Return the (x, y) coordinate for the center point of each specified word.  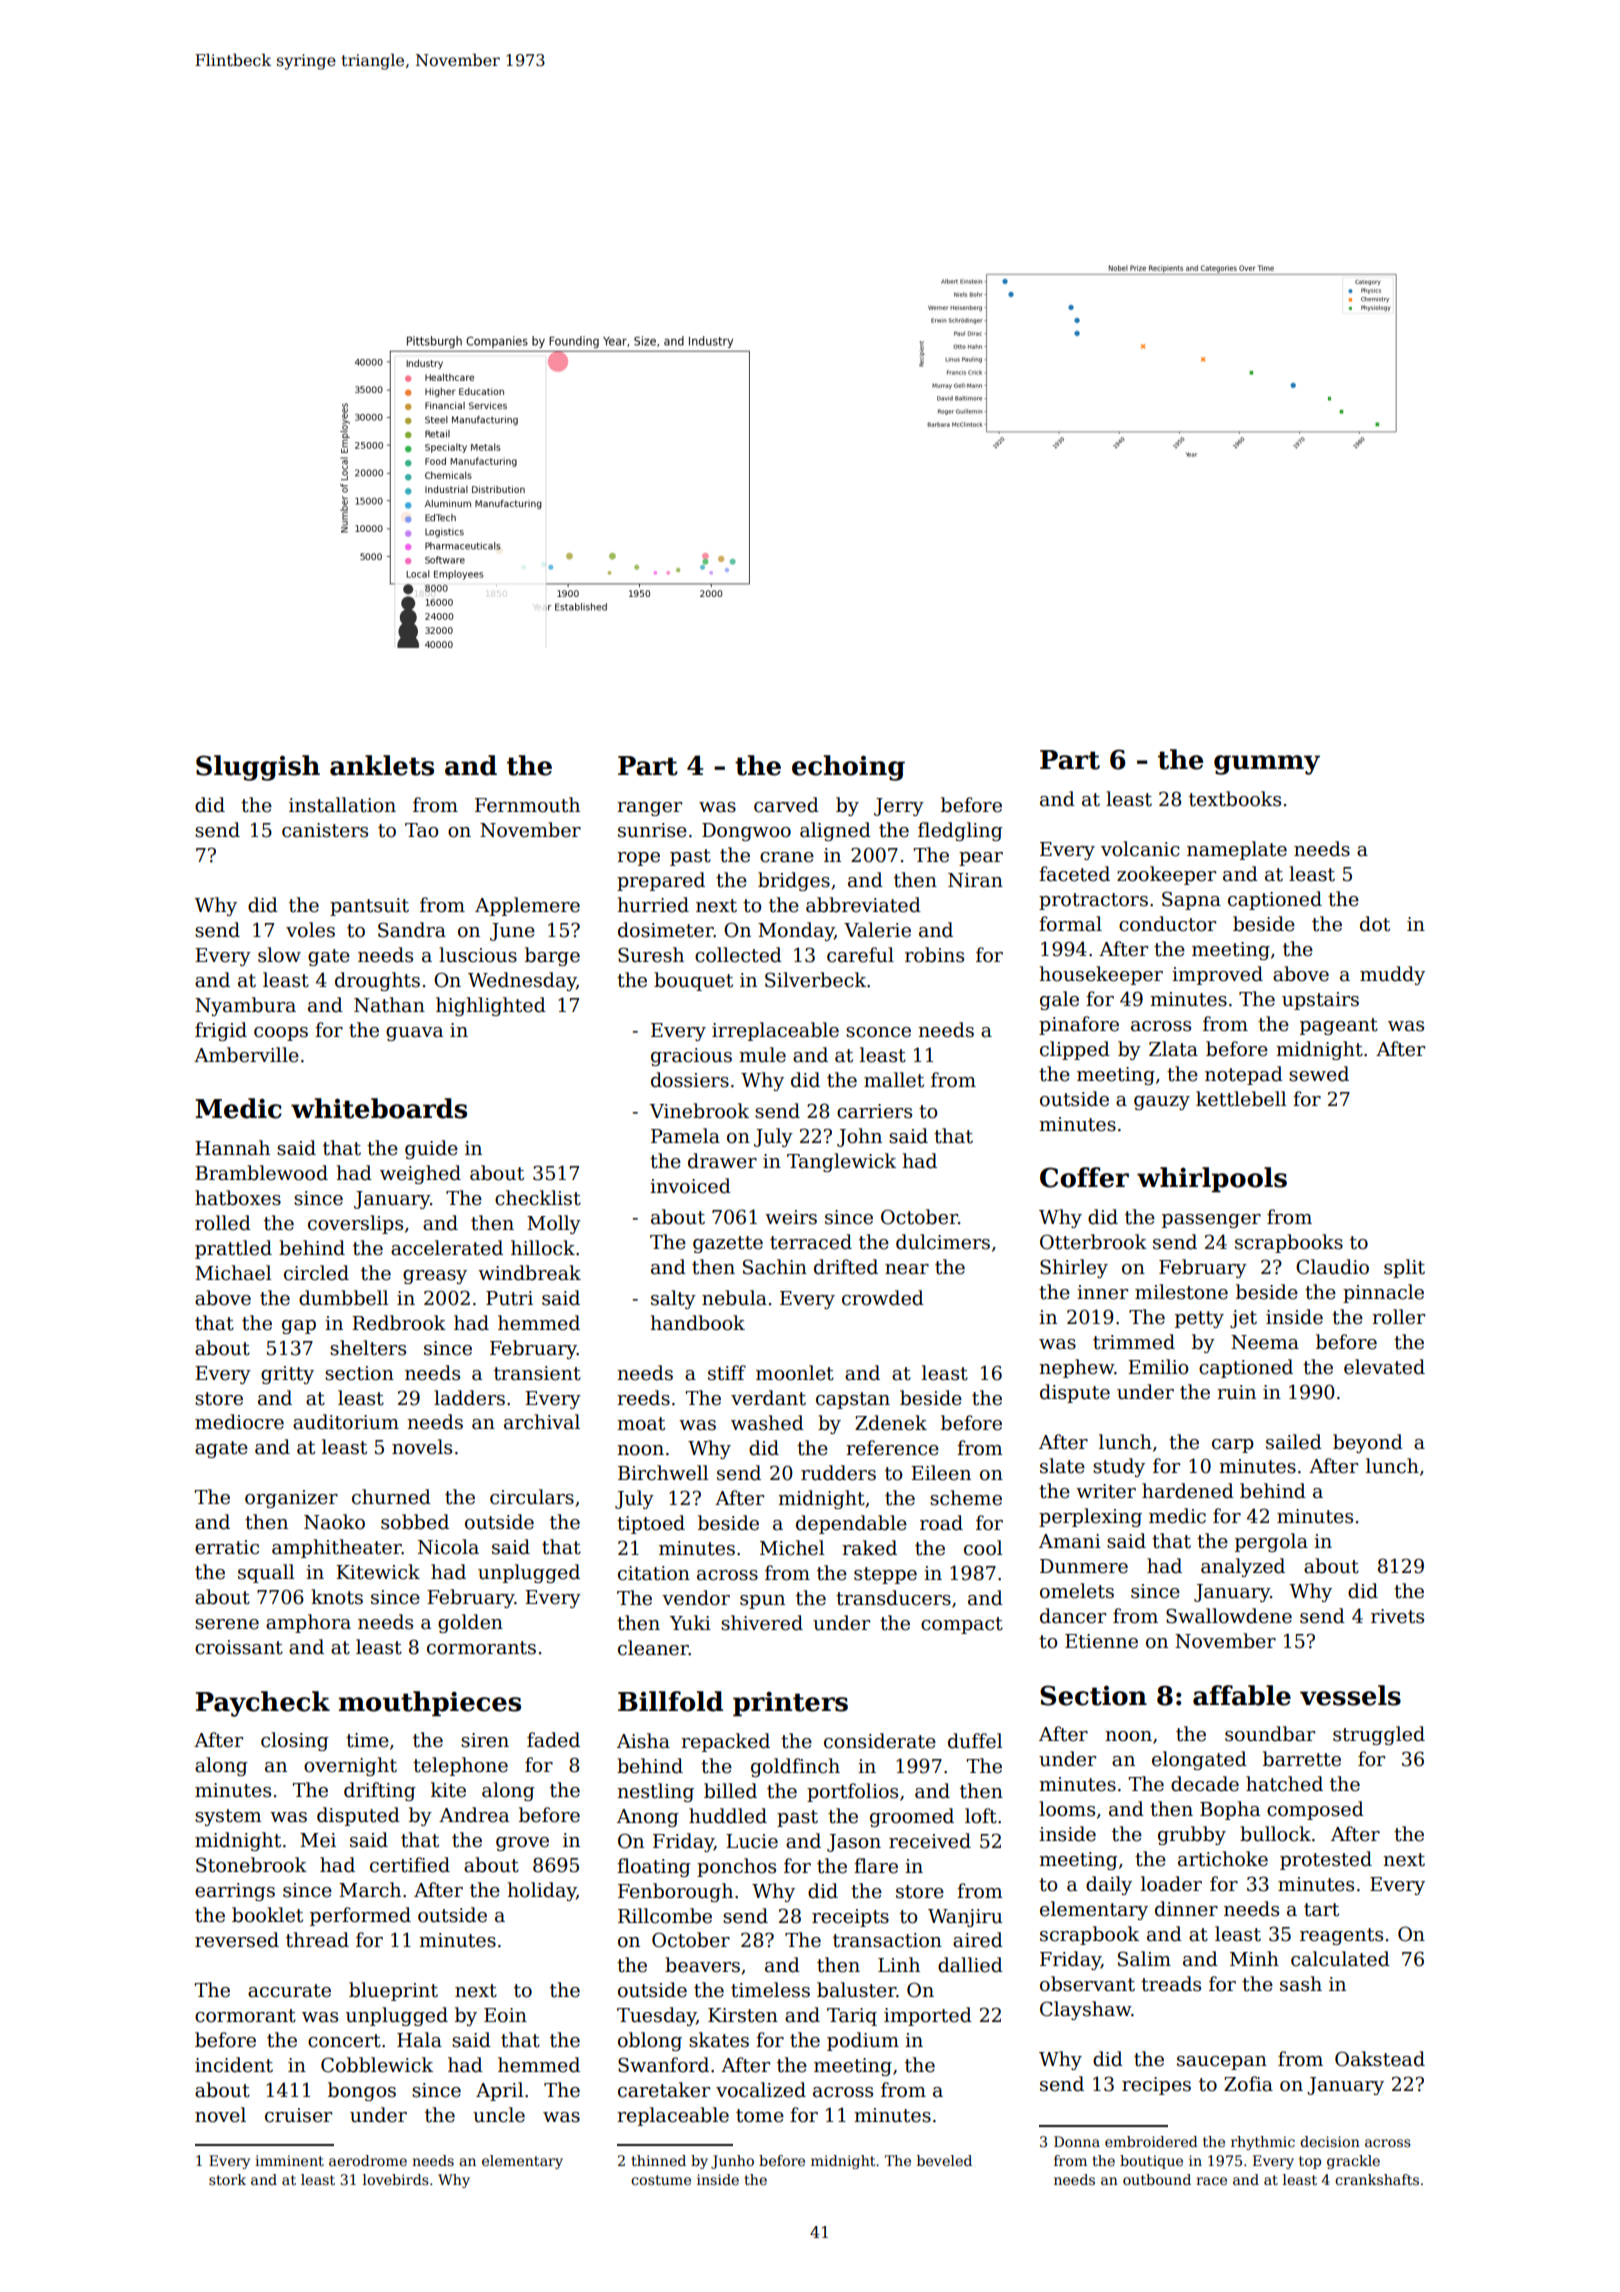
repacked (725, 1742)
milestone (1181, 1292)
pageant (1339, 1026)
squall (266, 1573)
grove (522, 1844)
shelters (368, 1348)
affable (1242, 1695)
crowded (883, 1298)
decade (1205, 1784)
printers (790, 1704)
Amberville (246, 1055)
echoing (848, 768)
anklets (382, 765)
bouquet (693, 981)
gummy (1267, 765)
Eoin (505, 2015)
